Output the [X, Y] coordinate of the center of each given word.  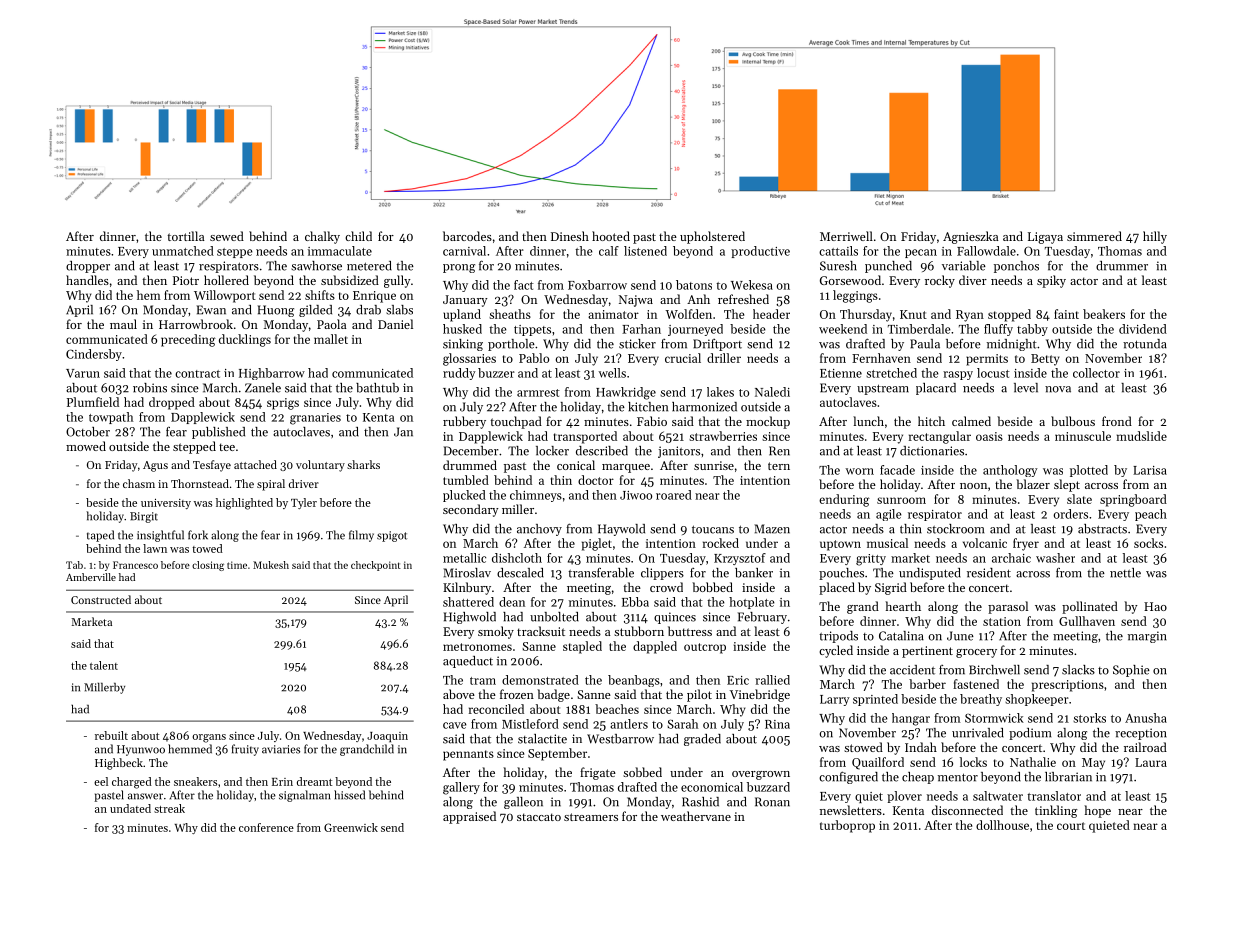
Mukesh [271, 565]
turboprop [847, 826]
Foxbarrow [597, 285]
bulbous [1073, 421]
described [602, 451]
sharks [363, 464]
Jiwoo [636, 495]
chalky [322, 237]
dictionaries [932, 451]
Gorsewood [850, 280]
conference [266, 827]
